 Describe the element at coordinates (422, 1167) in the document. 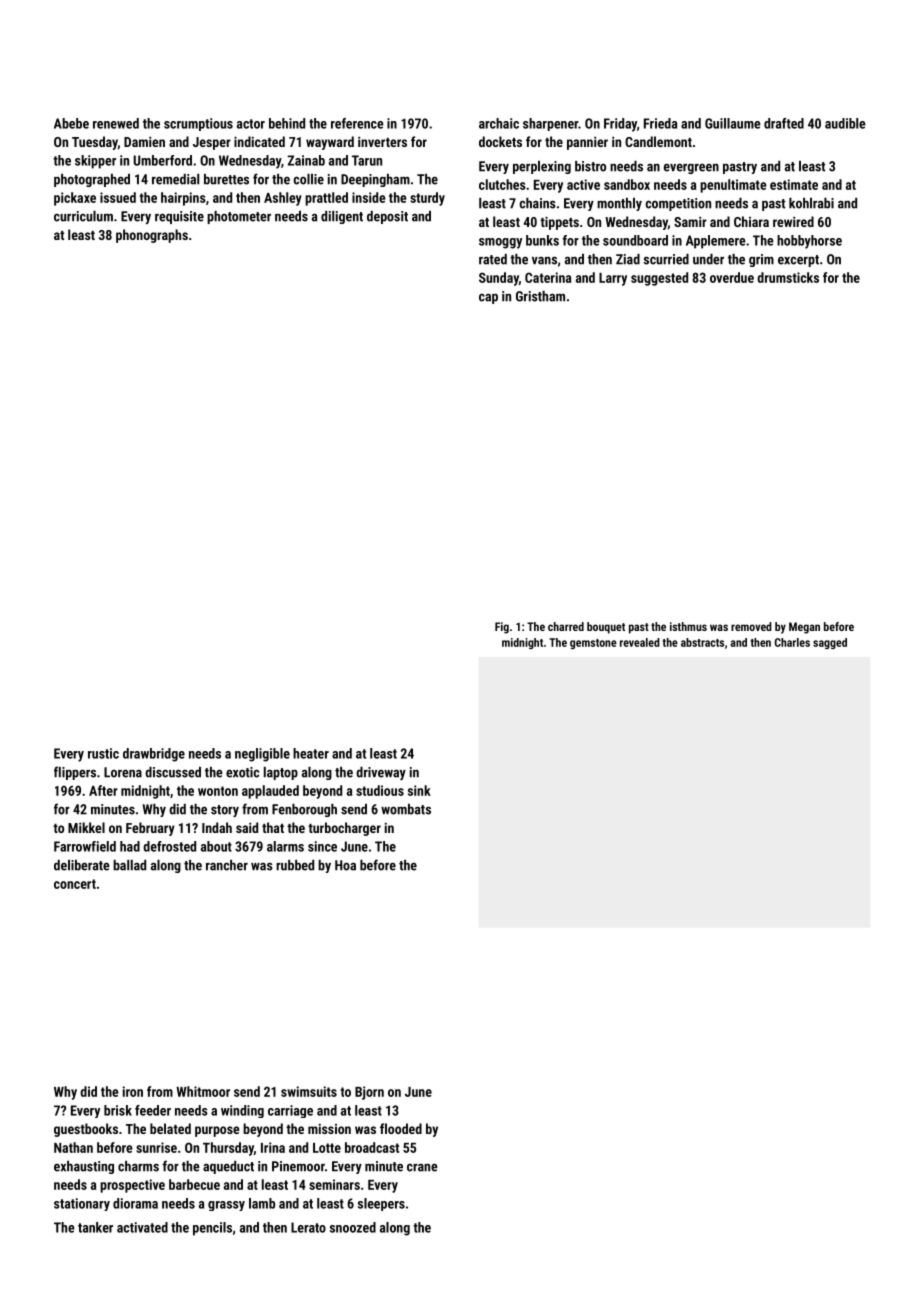

I see `crane` at that location.
